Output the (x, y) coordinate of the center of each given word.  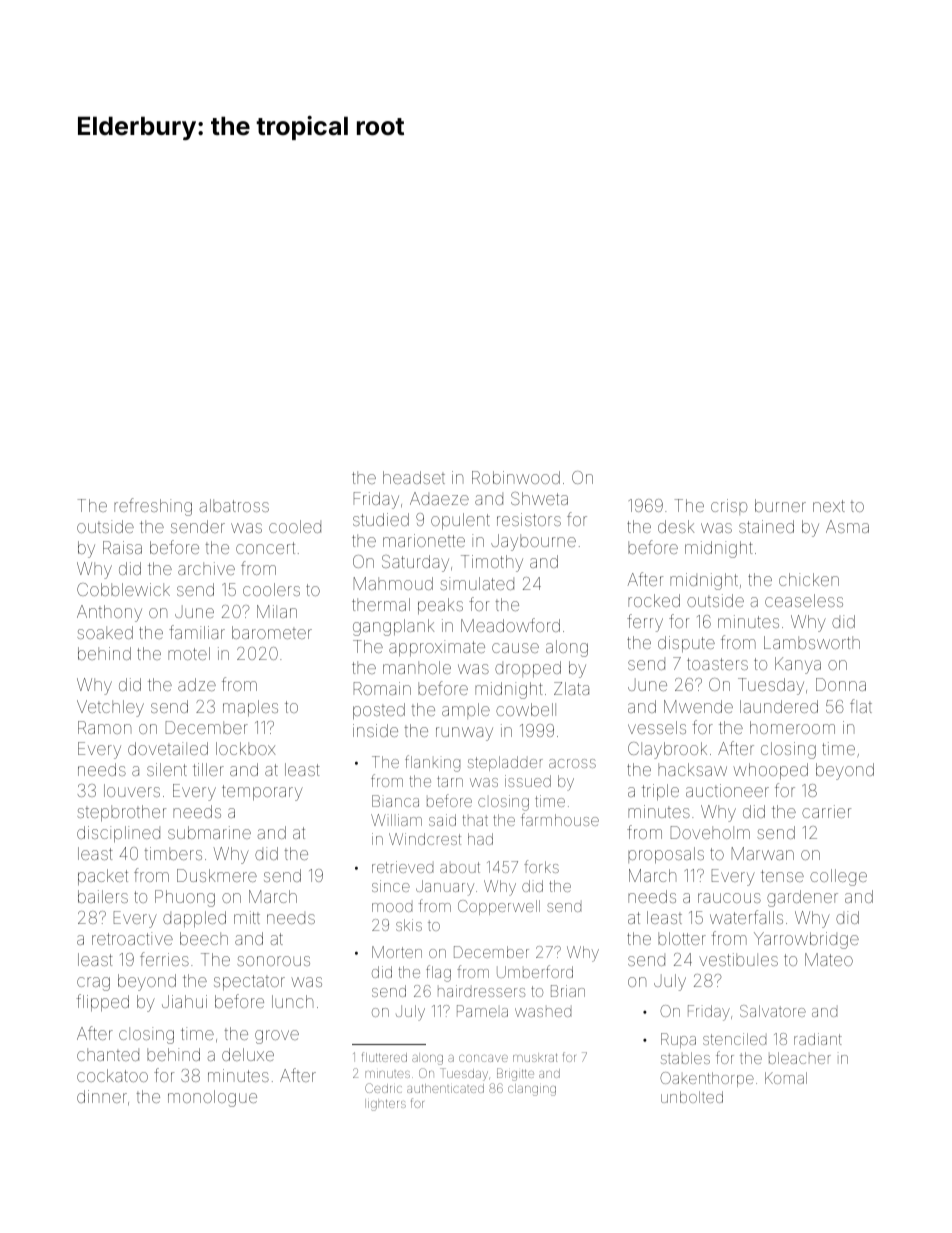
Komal (786, 1078)
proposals (666, 855)
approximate (437, 648)
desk (676, 526)
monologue (212, 1098)
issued (528, 781)
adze (197, 684)
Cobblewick (123, 589)
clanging (532, 1090)
